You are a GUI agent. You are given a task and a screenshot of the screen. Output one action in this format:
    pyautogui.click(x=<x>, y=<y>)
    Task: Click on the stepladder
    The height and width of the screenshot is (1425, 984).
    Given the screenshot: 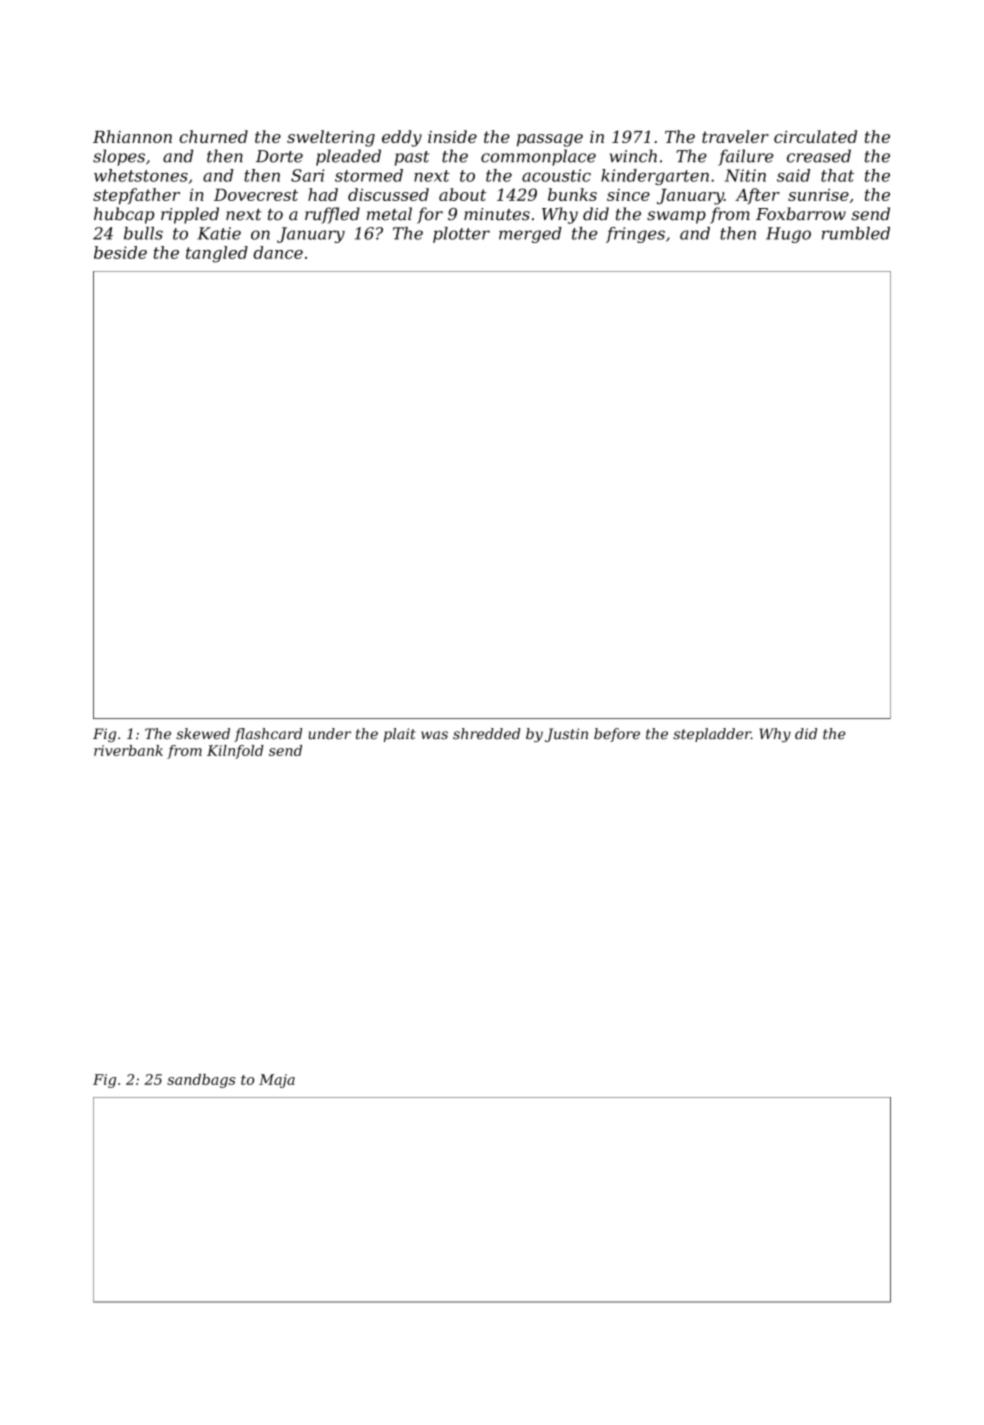 What is the action you would take?
    pyautogui.click(x=712, y=735)
